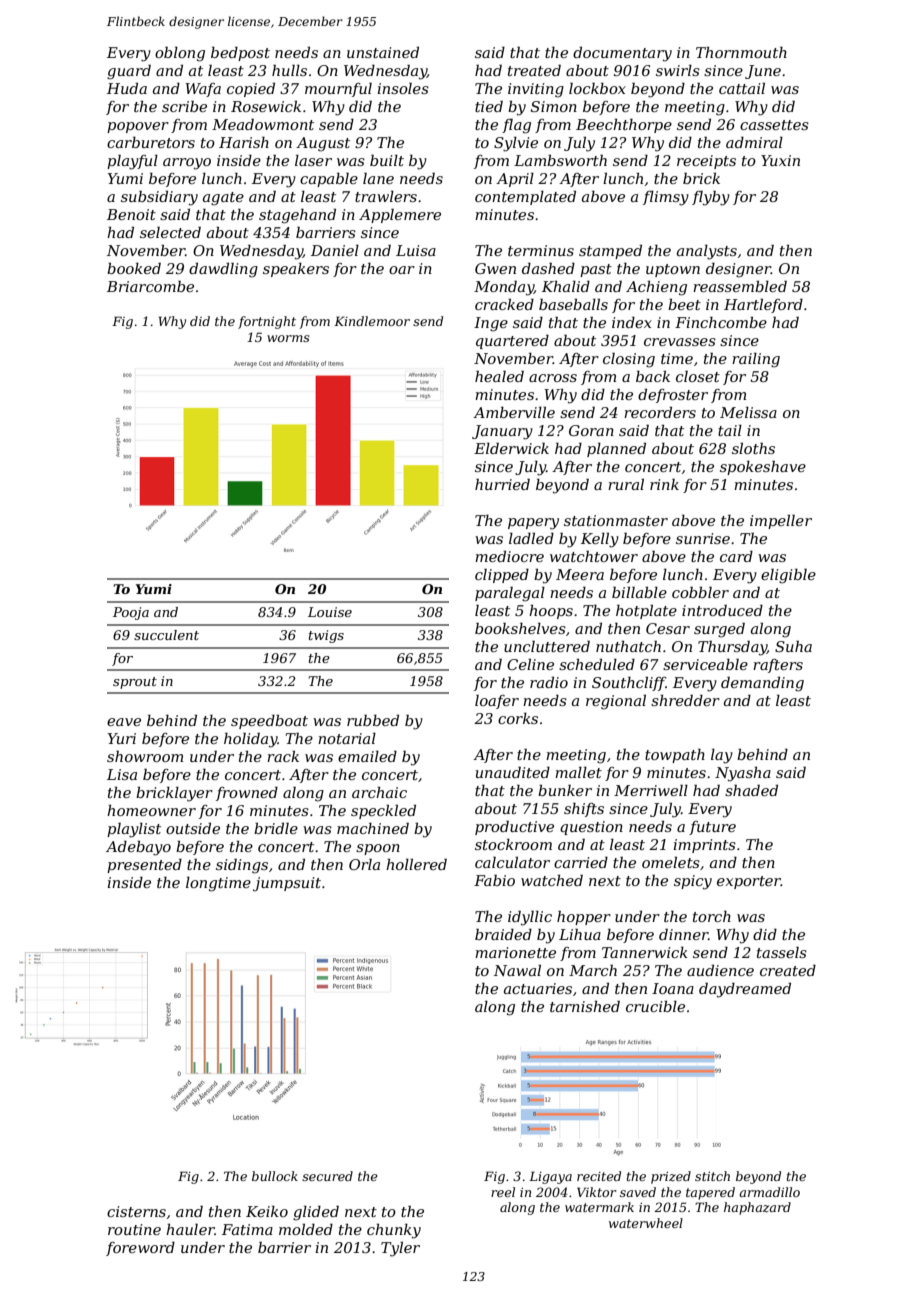 This screenshot has height=1308, width=924. I want to click on exporter, so click(749, 882).
